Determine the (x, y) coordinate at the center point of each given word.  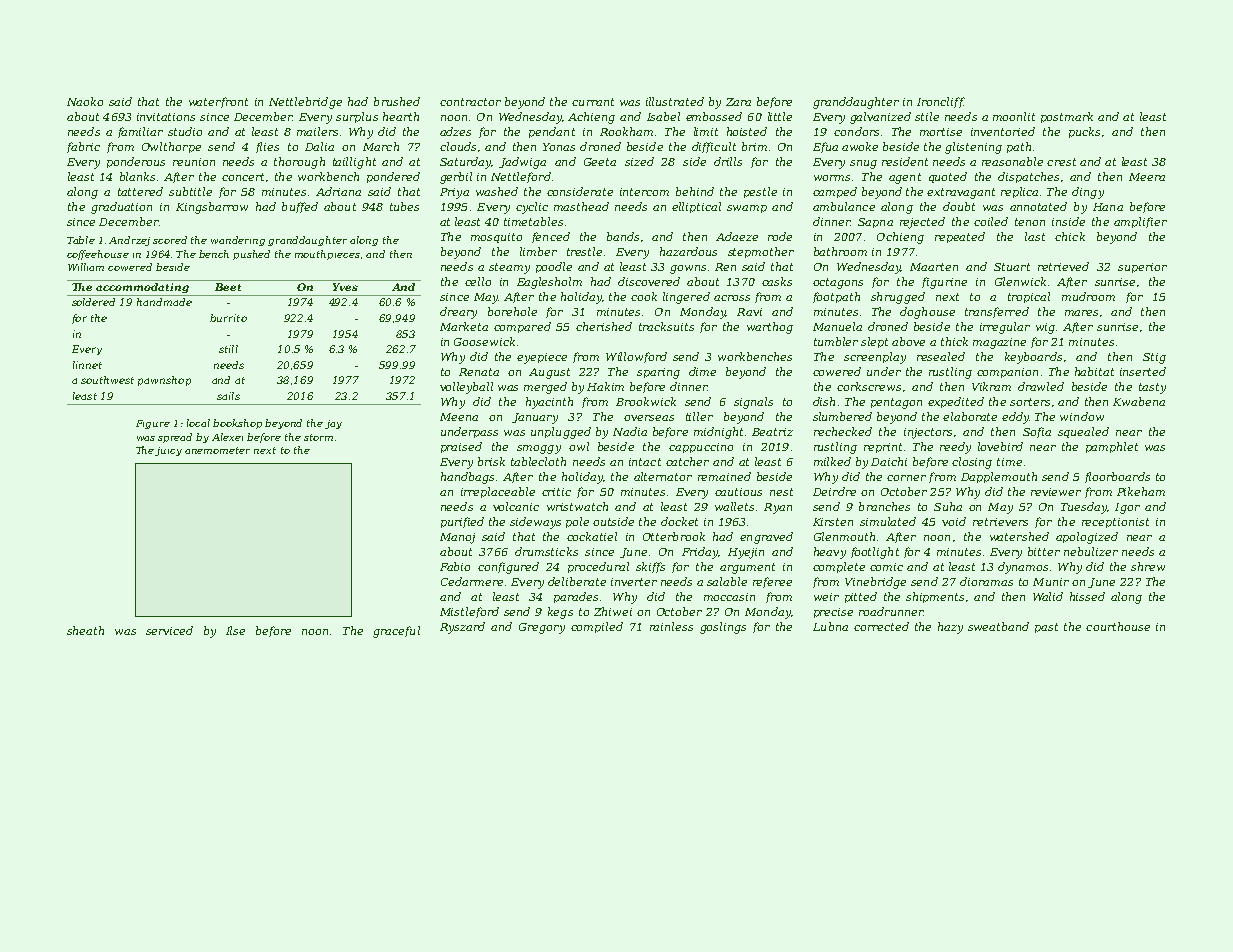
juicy (168, 451)
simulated (888, 521)
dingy (1088, 193)
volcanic (516, 506)
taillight (354, 163)
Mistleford (469, 612)
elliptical (696, 207)
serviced (169, 630)
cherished (604, 326)
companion (1007, 373)
